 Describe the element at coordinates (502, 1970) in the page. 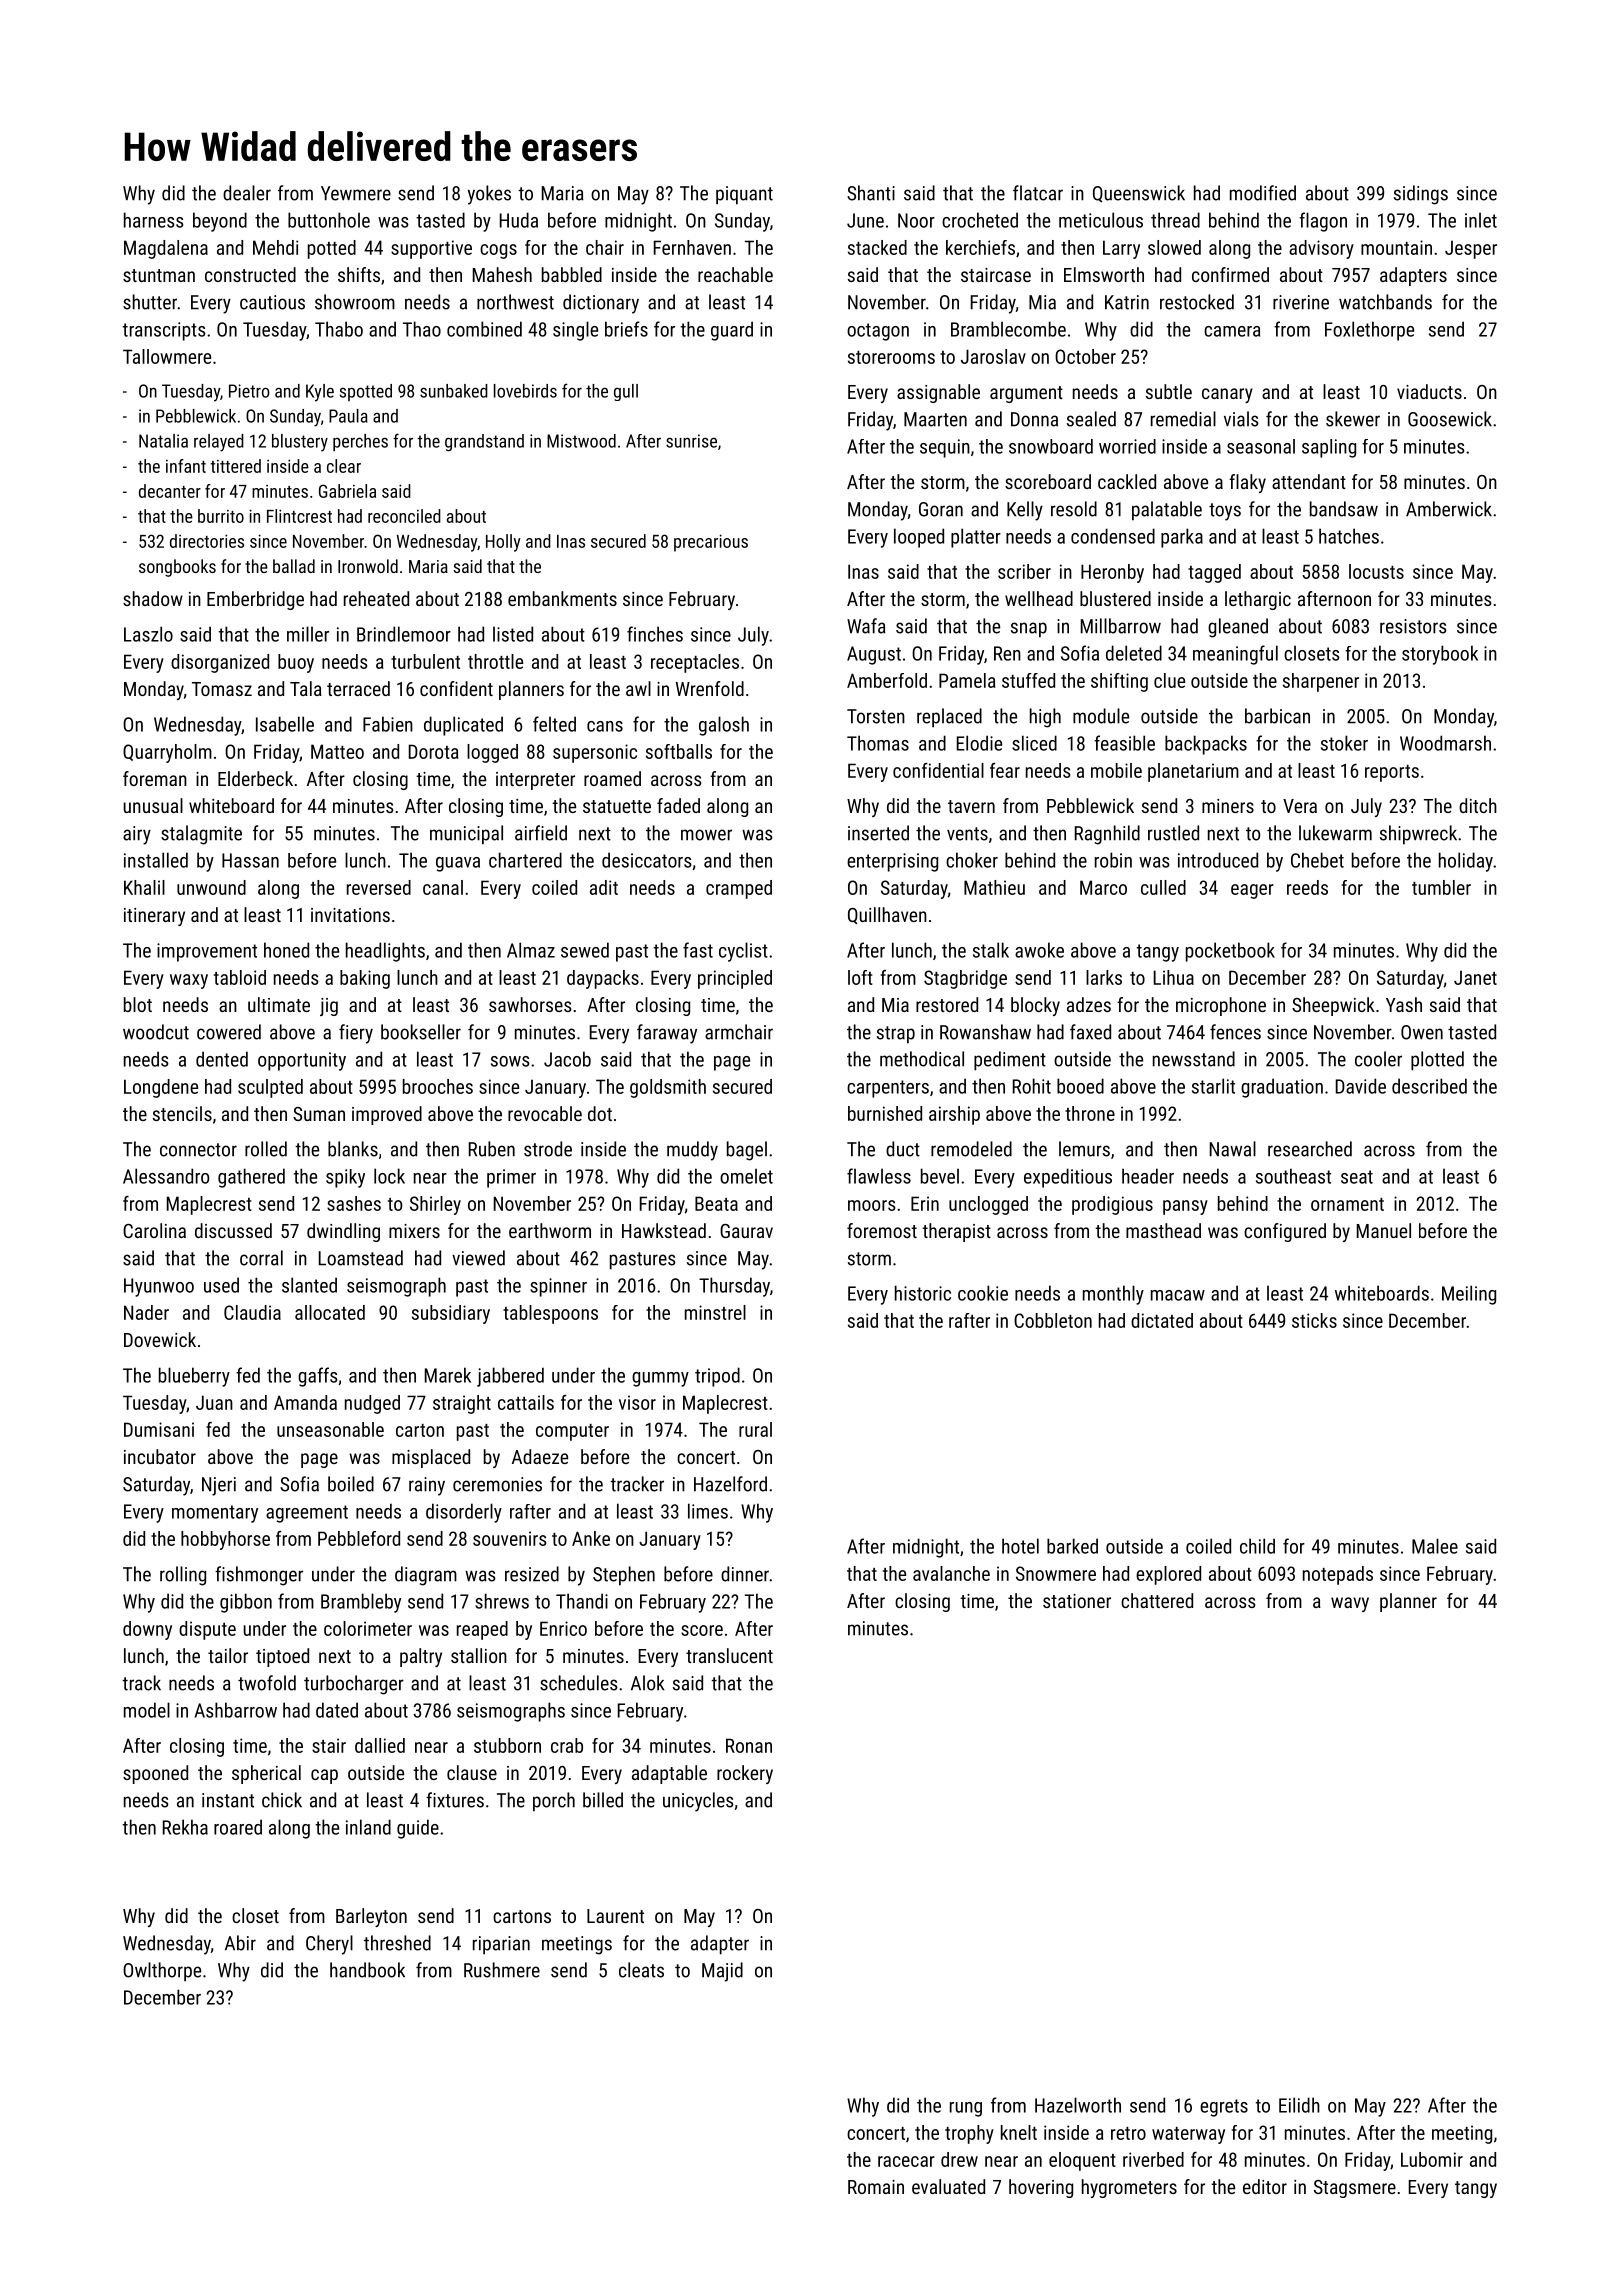

I see `Rushmere` at that location.
